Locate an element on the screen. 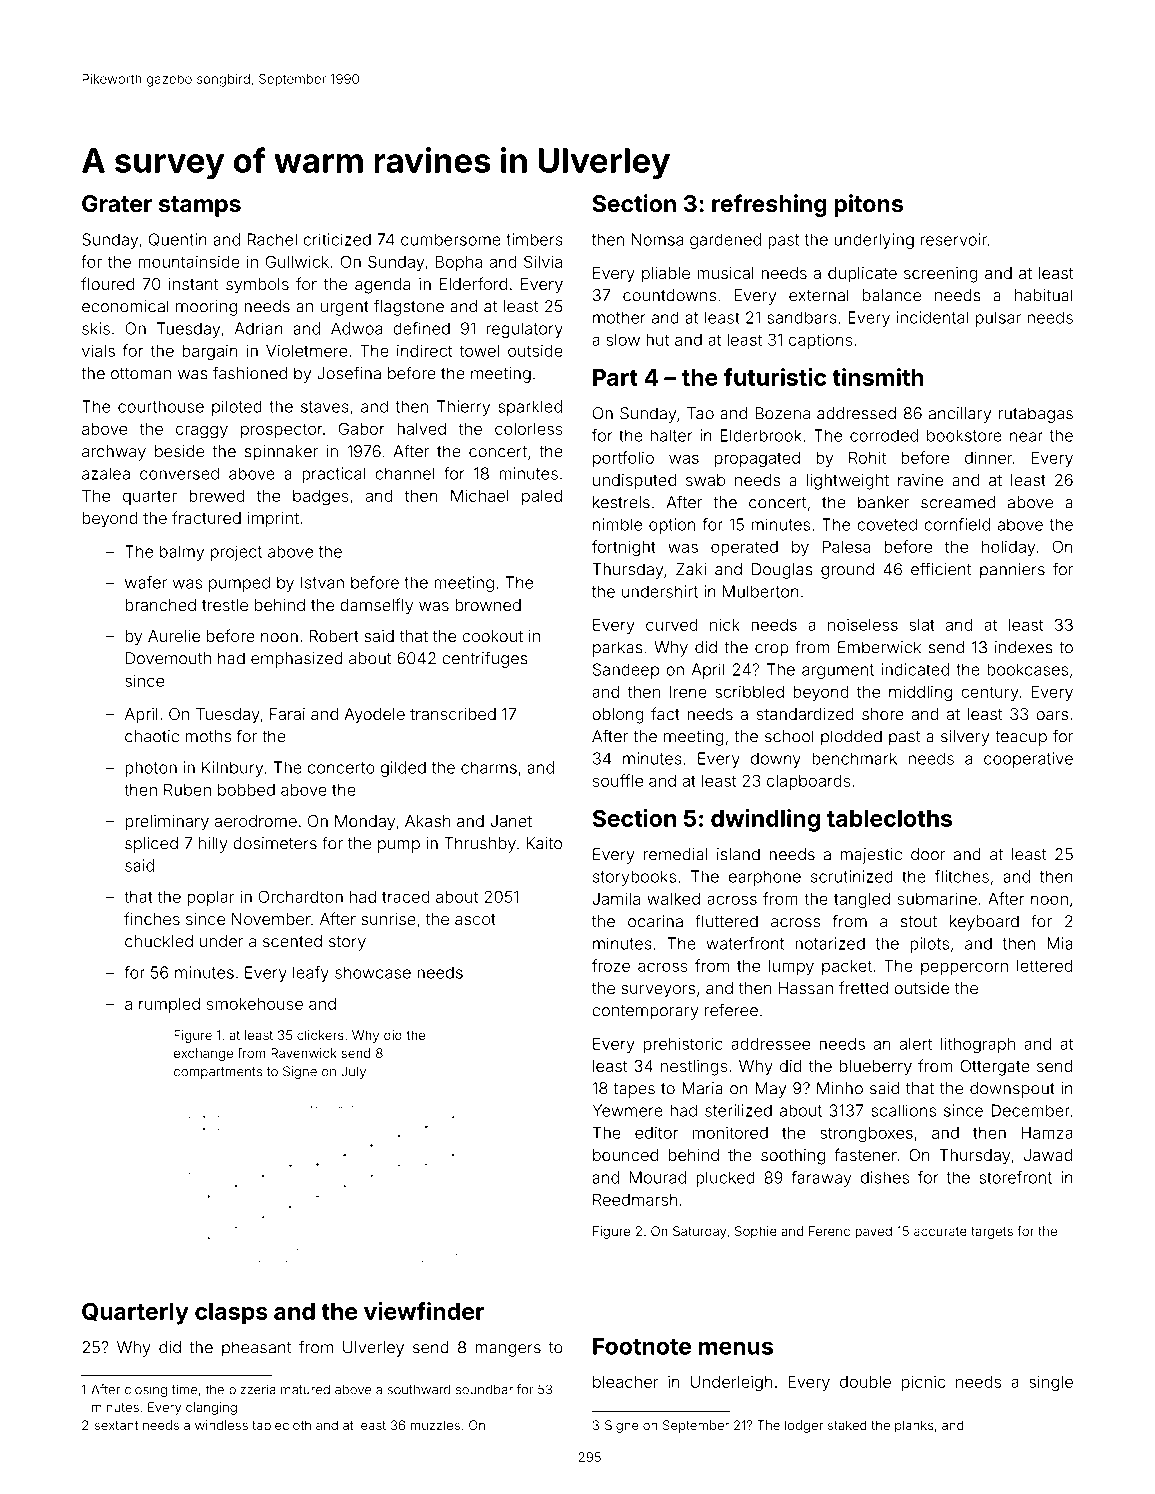  referee is located at coordinates (731, 1010).
